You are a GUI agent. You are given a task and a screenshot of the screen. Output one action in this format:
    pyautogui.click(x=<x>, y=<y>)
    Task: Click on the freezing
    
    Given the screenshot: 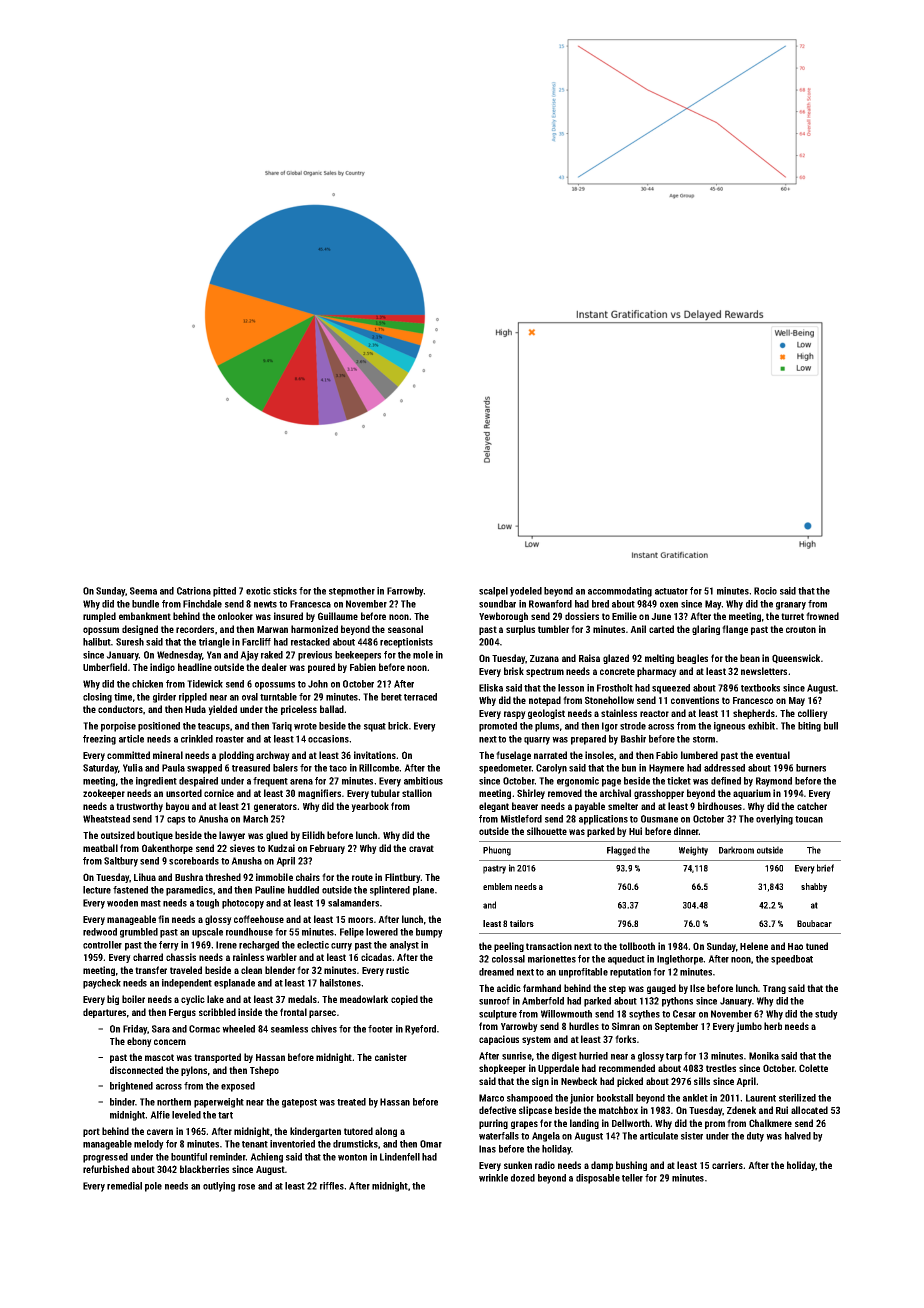 What is the action you would take?
    pyautogui.click(x=99, y=740)
